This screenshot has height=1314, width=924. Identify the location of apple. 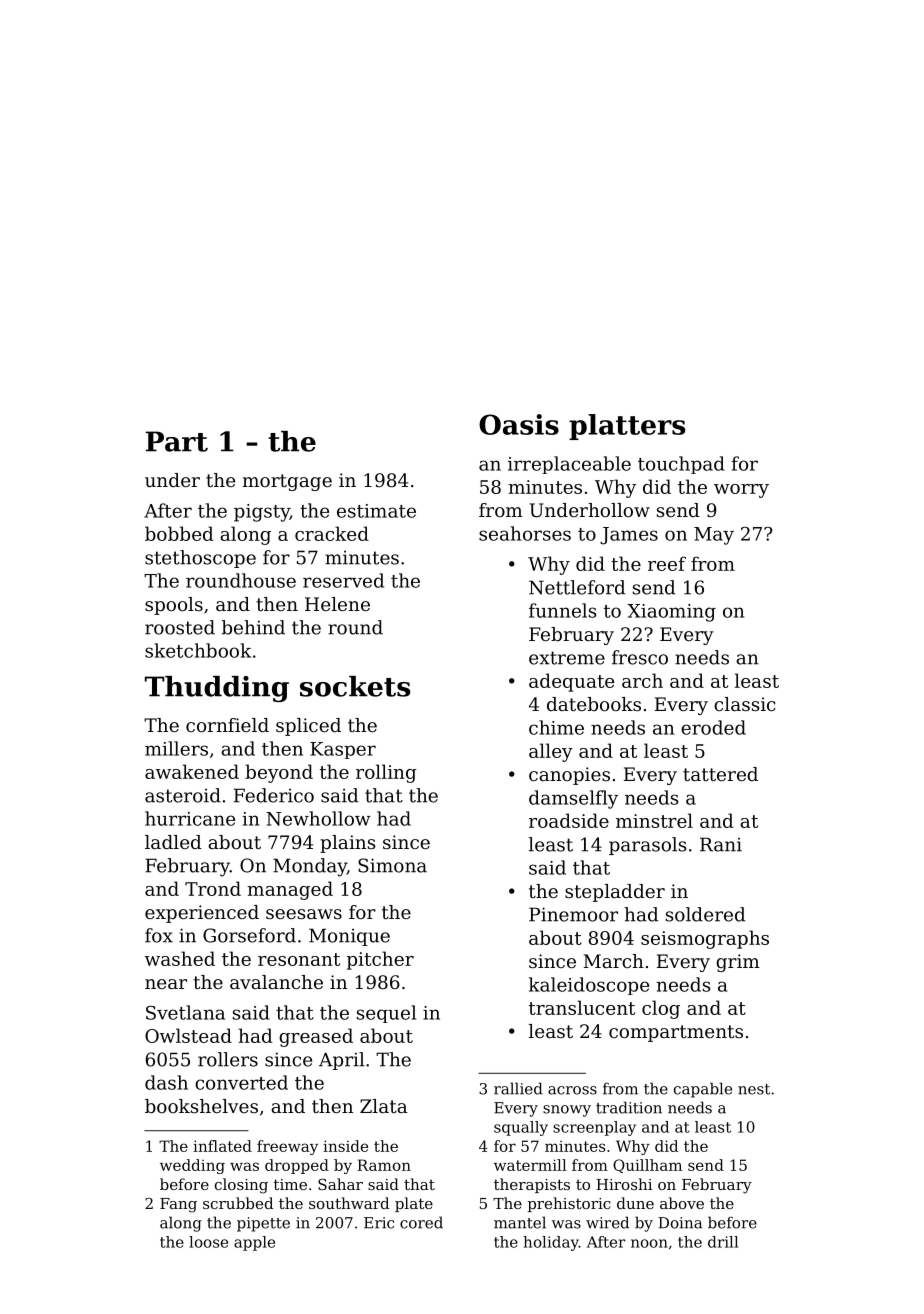
(254, 1243).
